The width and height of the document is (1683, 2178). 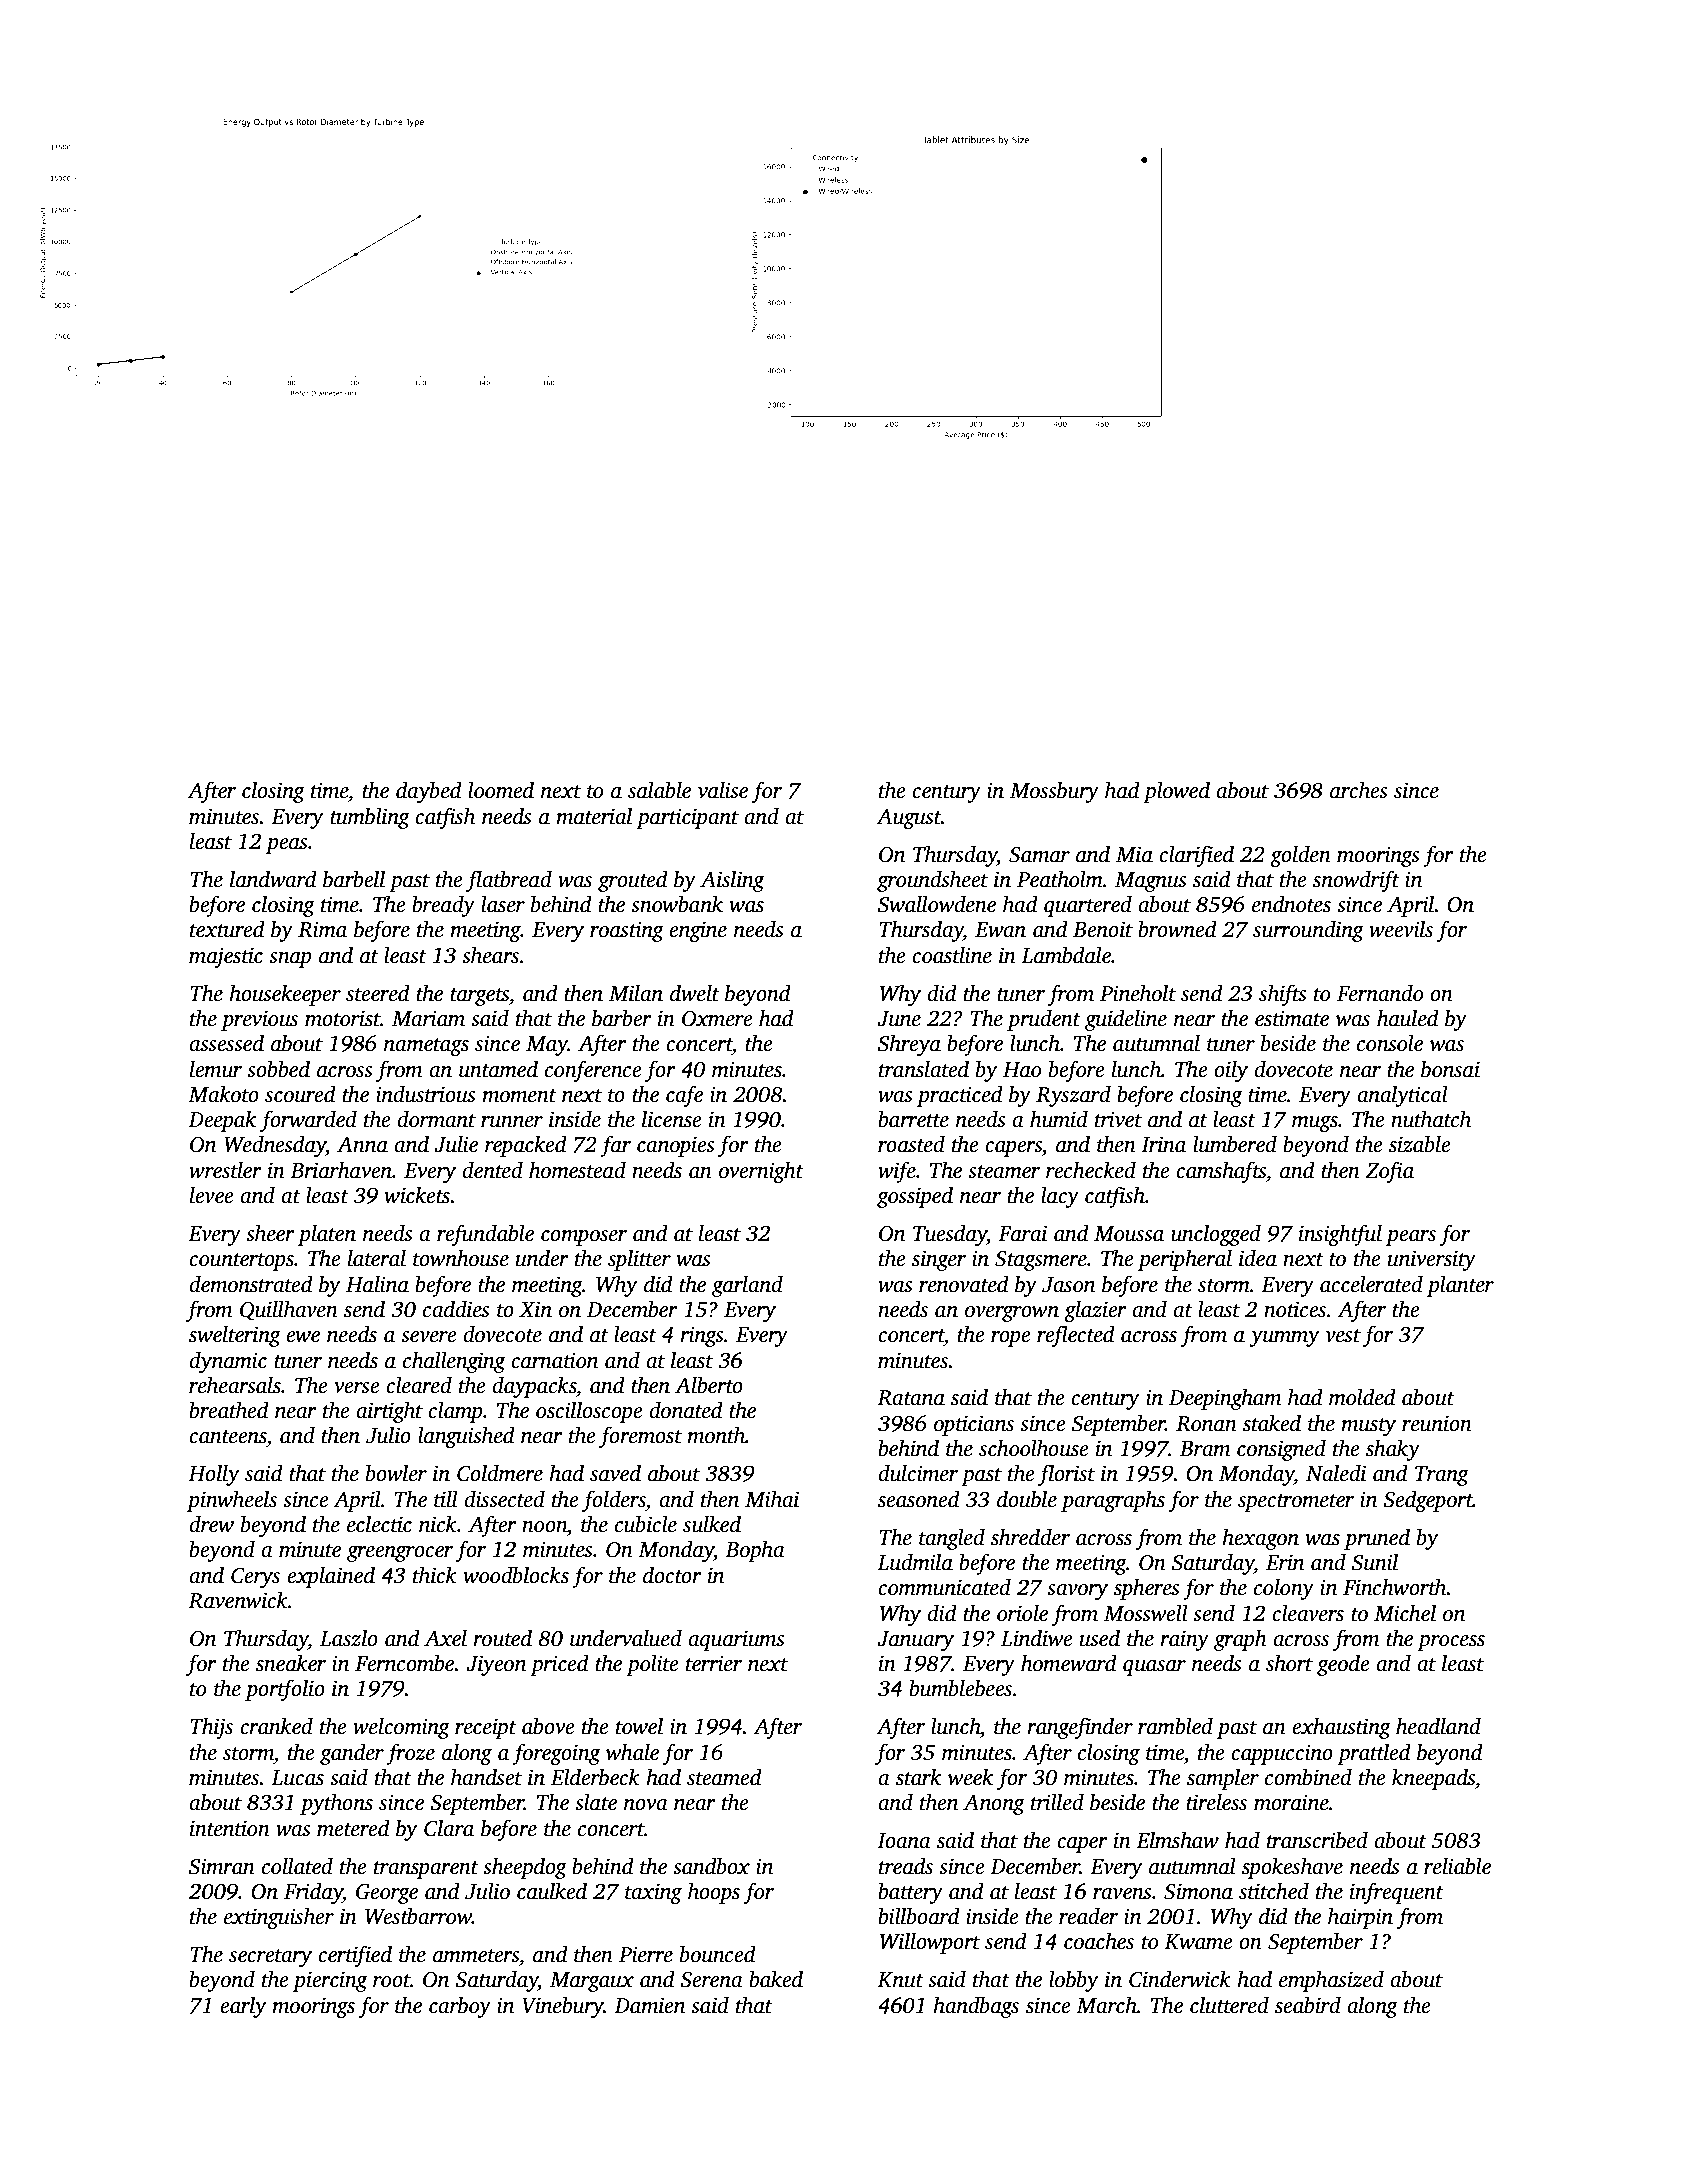 I want to click on Thijs, so click(x=211, y=1728).
